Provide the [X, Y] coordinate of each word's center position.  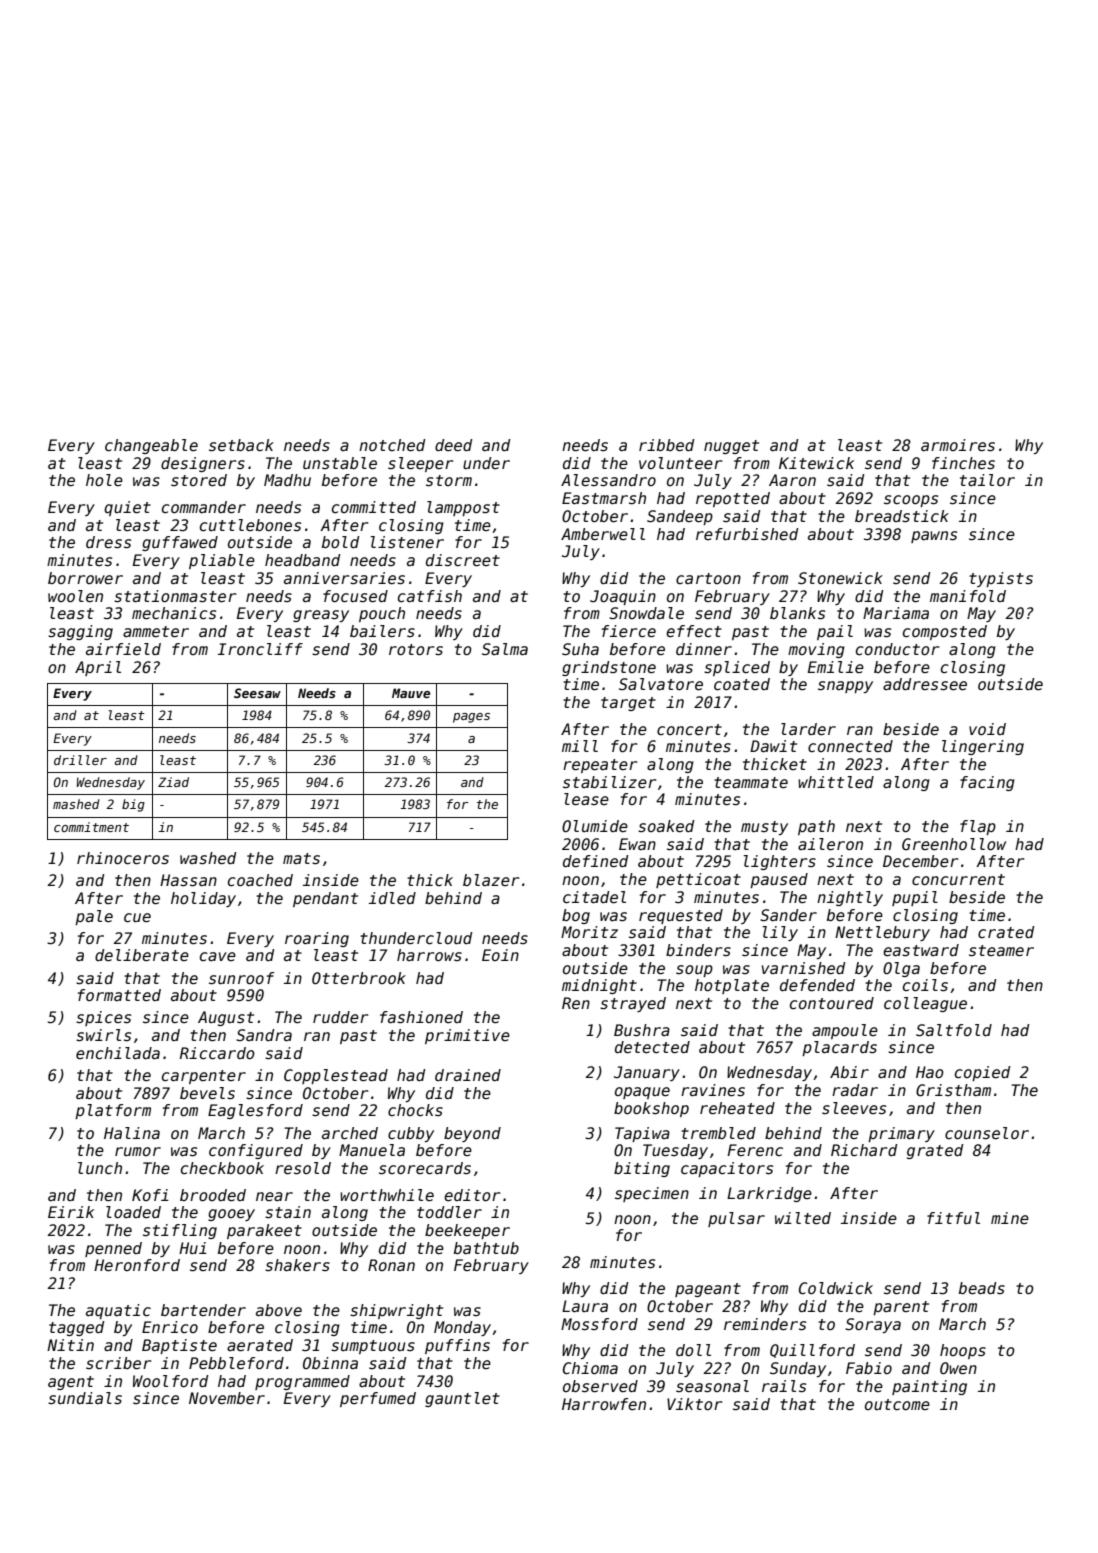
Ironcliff [260, 649]
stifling [180, 1231]
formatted [119, 995]
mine [1010, 1218]
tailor [987, 480]
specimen [652, 1194]
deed [454, 445]
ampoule [845, 1031]
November [227, 1398]
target [628, 704]
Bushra [642, 1030]
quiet [127, 508]
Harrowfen [604, 1404]
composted [945, 632]
